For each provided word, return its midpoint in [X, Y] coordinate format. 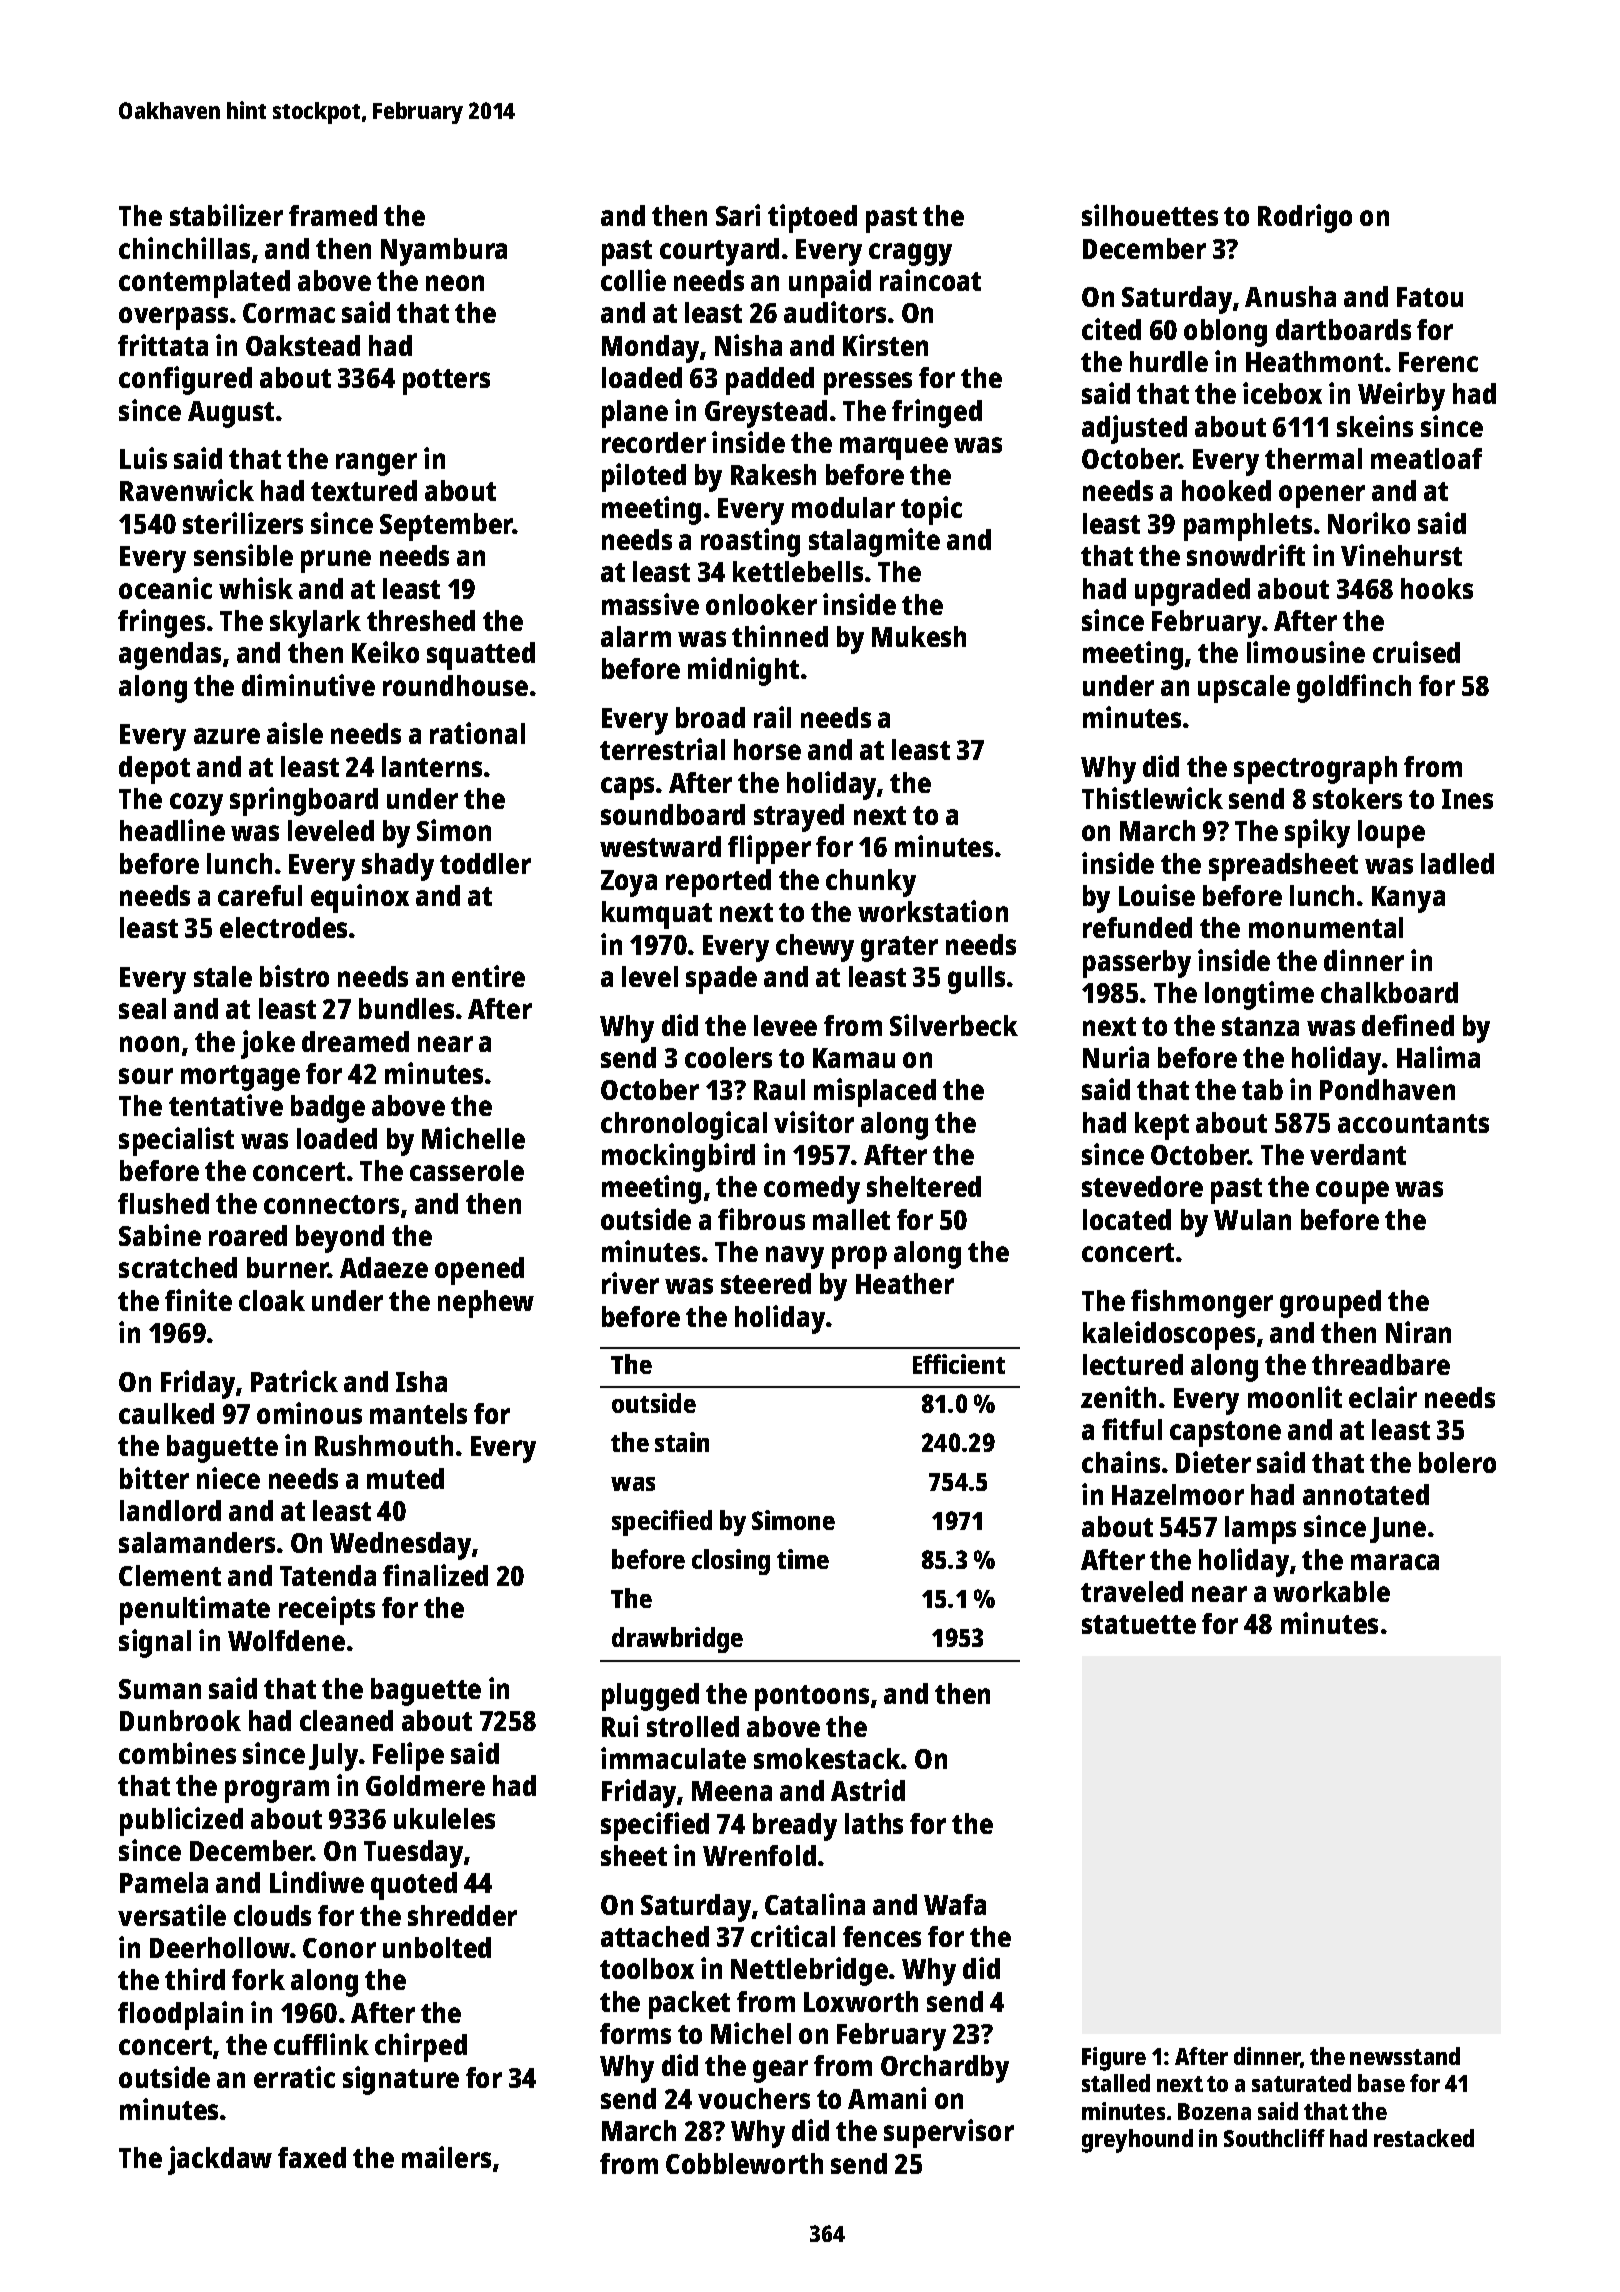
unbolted [437, 1947]
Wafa [955, 1904]
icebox [1282, 393]
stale [223, 976]
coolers [728, 1057]
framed [333, 215]
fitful [1132, 1429]
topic [931, 510]
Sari [738, 215]
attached [655, 1936]
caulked [166, 1413]
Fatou [1430, 297]
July [333, 1757]
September [446, 527]
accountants [1413, 1123]
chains [1121, 1462]
